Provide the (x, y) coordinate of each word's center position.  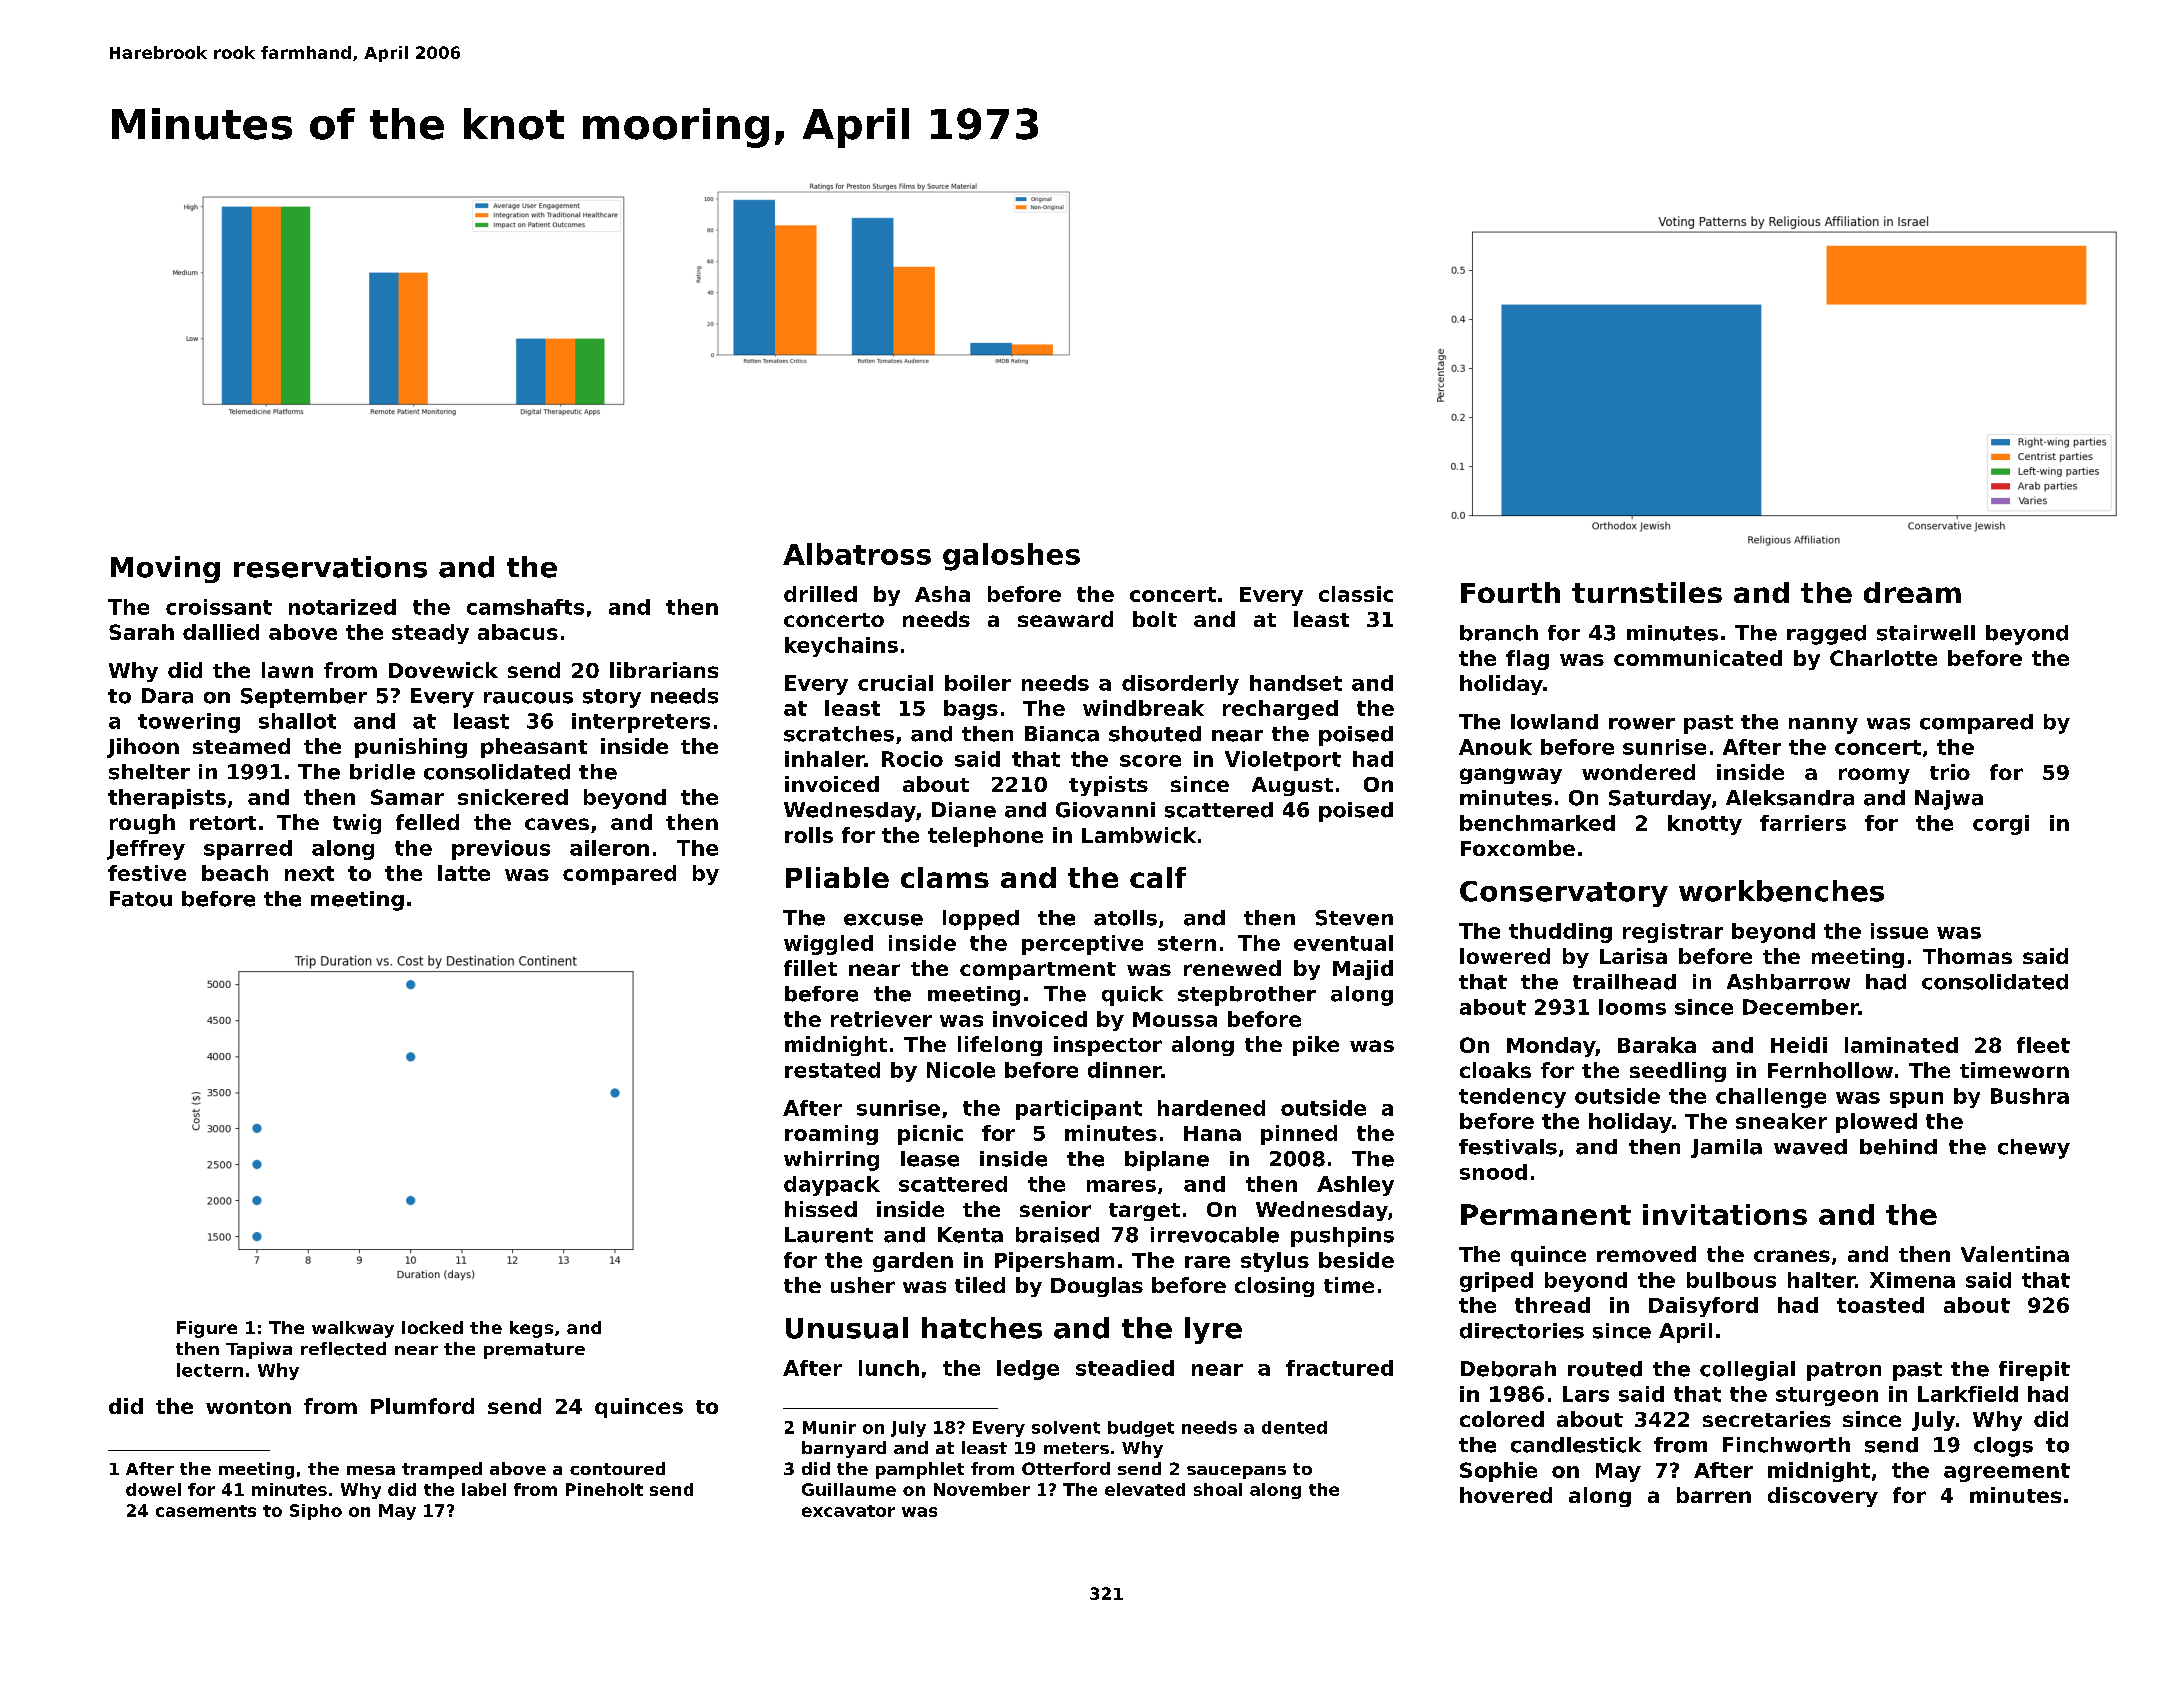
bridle (382, 772)
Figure (207, 1329)
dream (1912, 592)
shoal (1218, 1489)
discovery (1823, 1497)
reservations (330, 567)
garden (913, 1262)
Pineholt (604, 1489)
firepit (2034, 1371)
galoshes (1011, 557)
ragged (1826, 635)
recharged (1280, 710)
